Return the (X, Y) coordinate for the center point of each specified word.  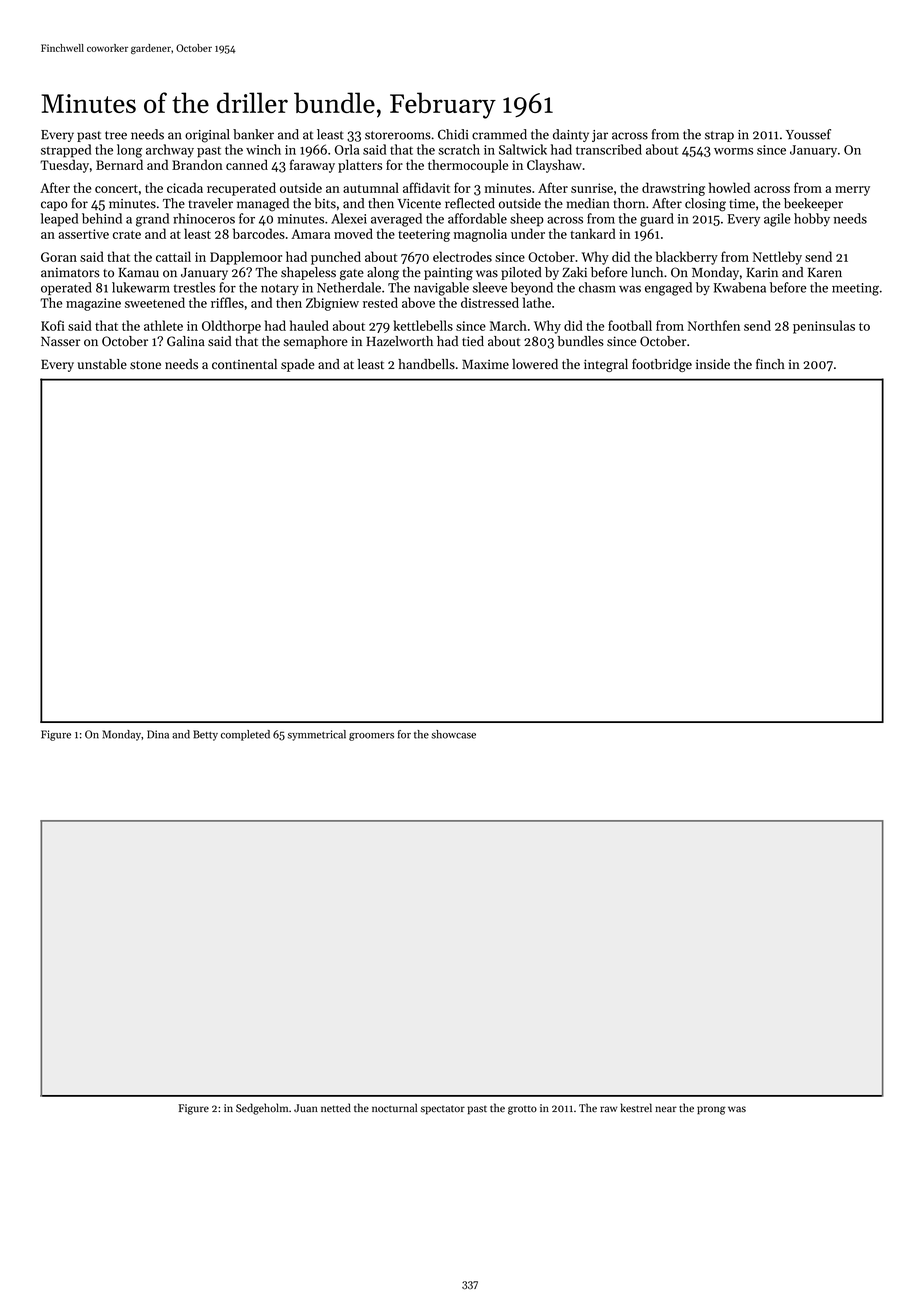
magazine (93, 304)
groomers (371, 737)
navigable (441, 289)
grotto (522, 1110)
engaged (668, 289)
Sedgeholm (262, 1109)
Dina (158, 734)
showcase (453, 734)
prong (711, 1110)
